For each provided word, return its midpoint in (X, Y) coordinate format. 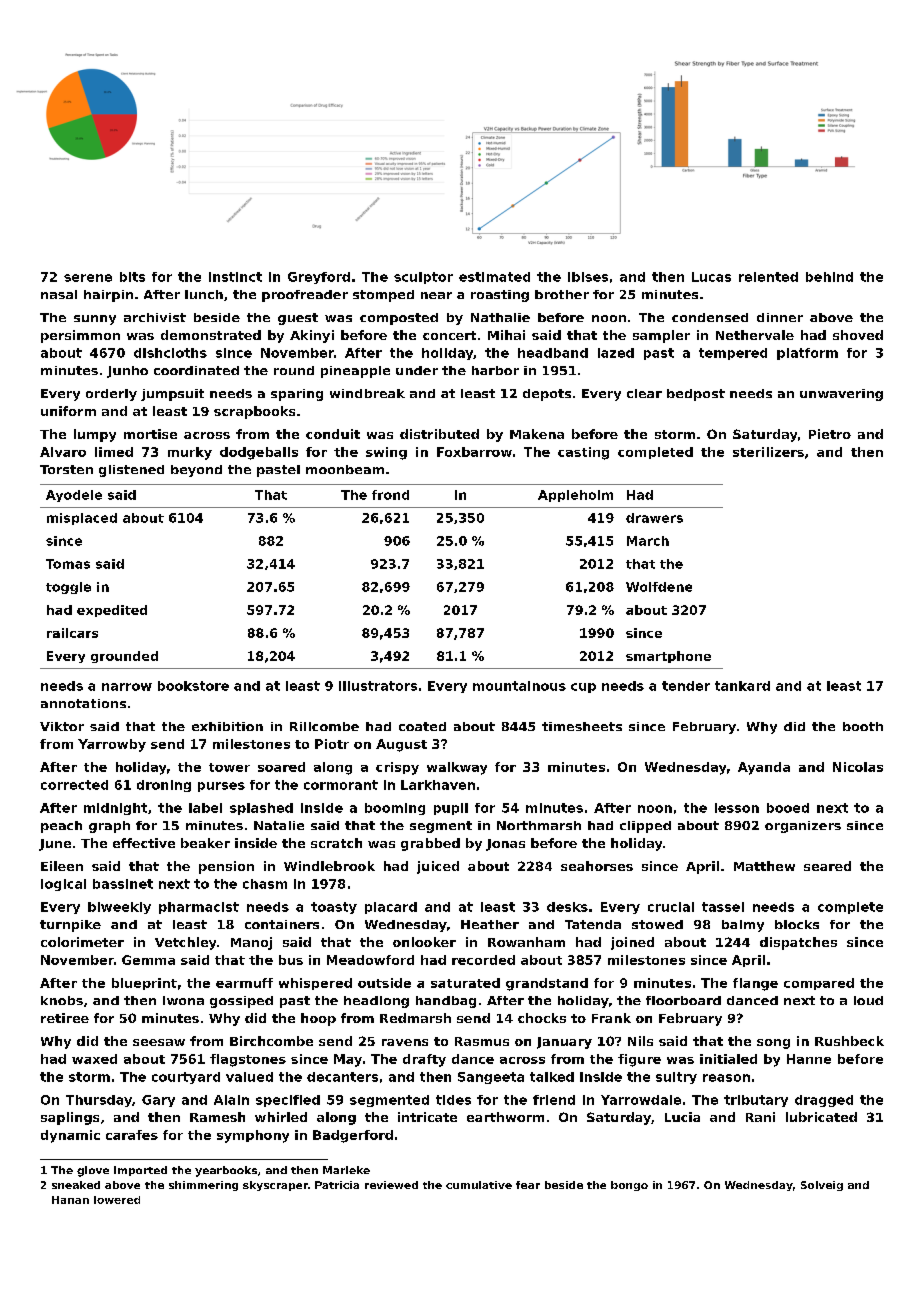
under (417, 370)
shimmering (203, 1186)
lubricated (821, 1117)
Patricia (337, 1185)
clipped (645, 827)
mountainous (519, 686)
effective (144, 843)
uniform (68, 411)
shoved (858, 335)
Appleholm (575, 496)
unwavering (841, 395)
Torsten (66, 469)
